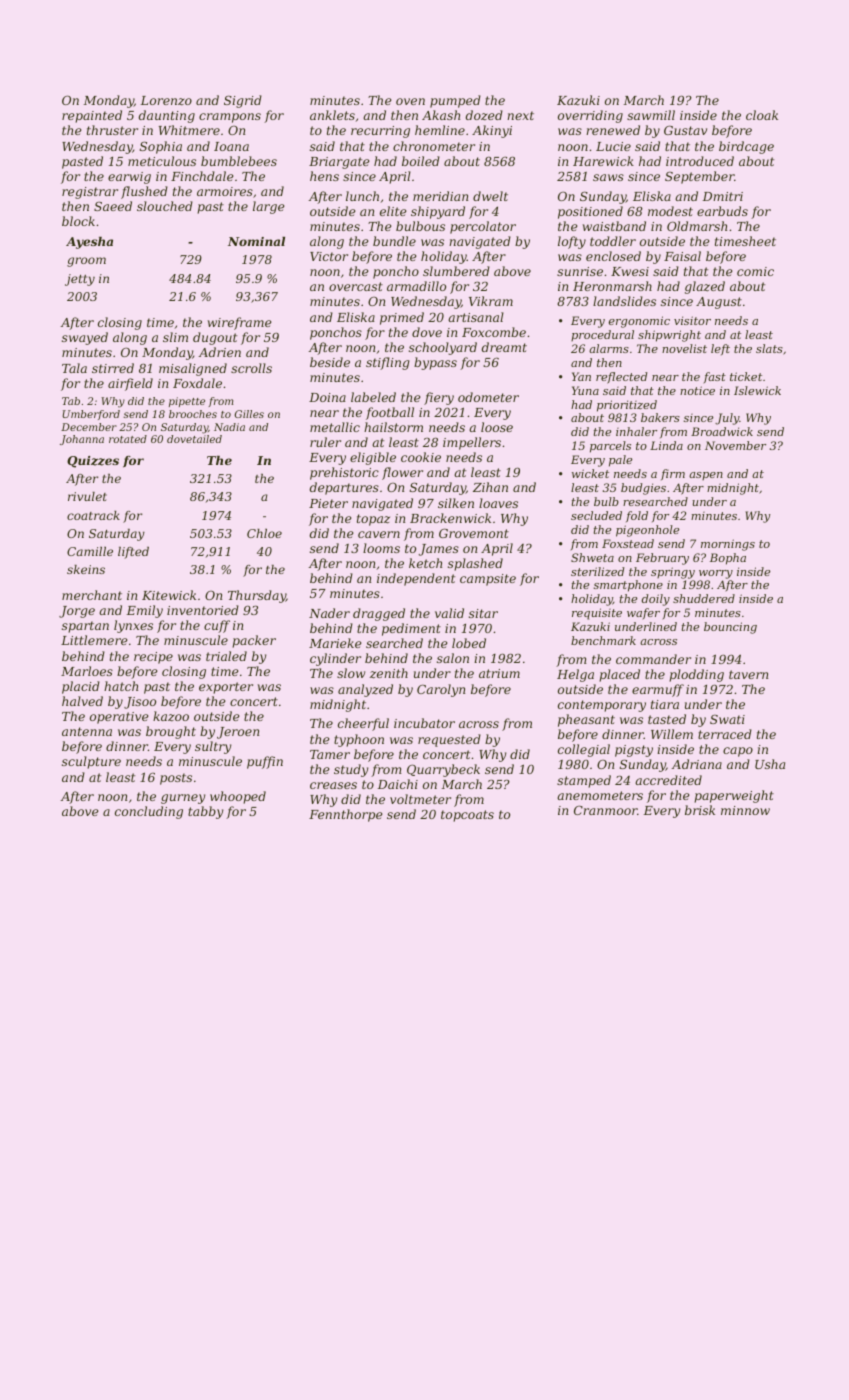 This document has height=1400, width=849. Describe the element at coordinates (171, 732) in the document. I see `brought` at that location.
